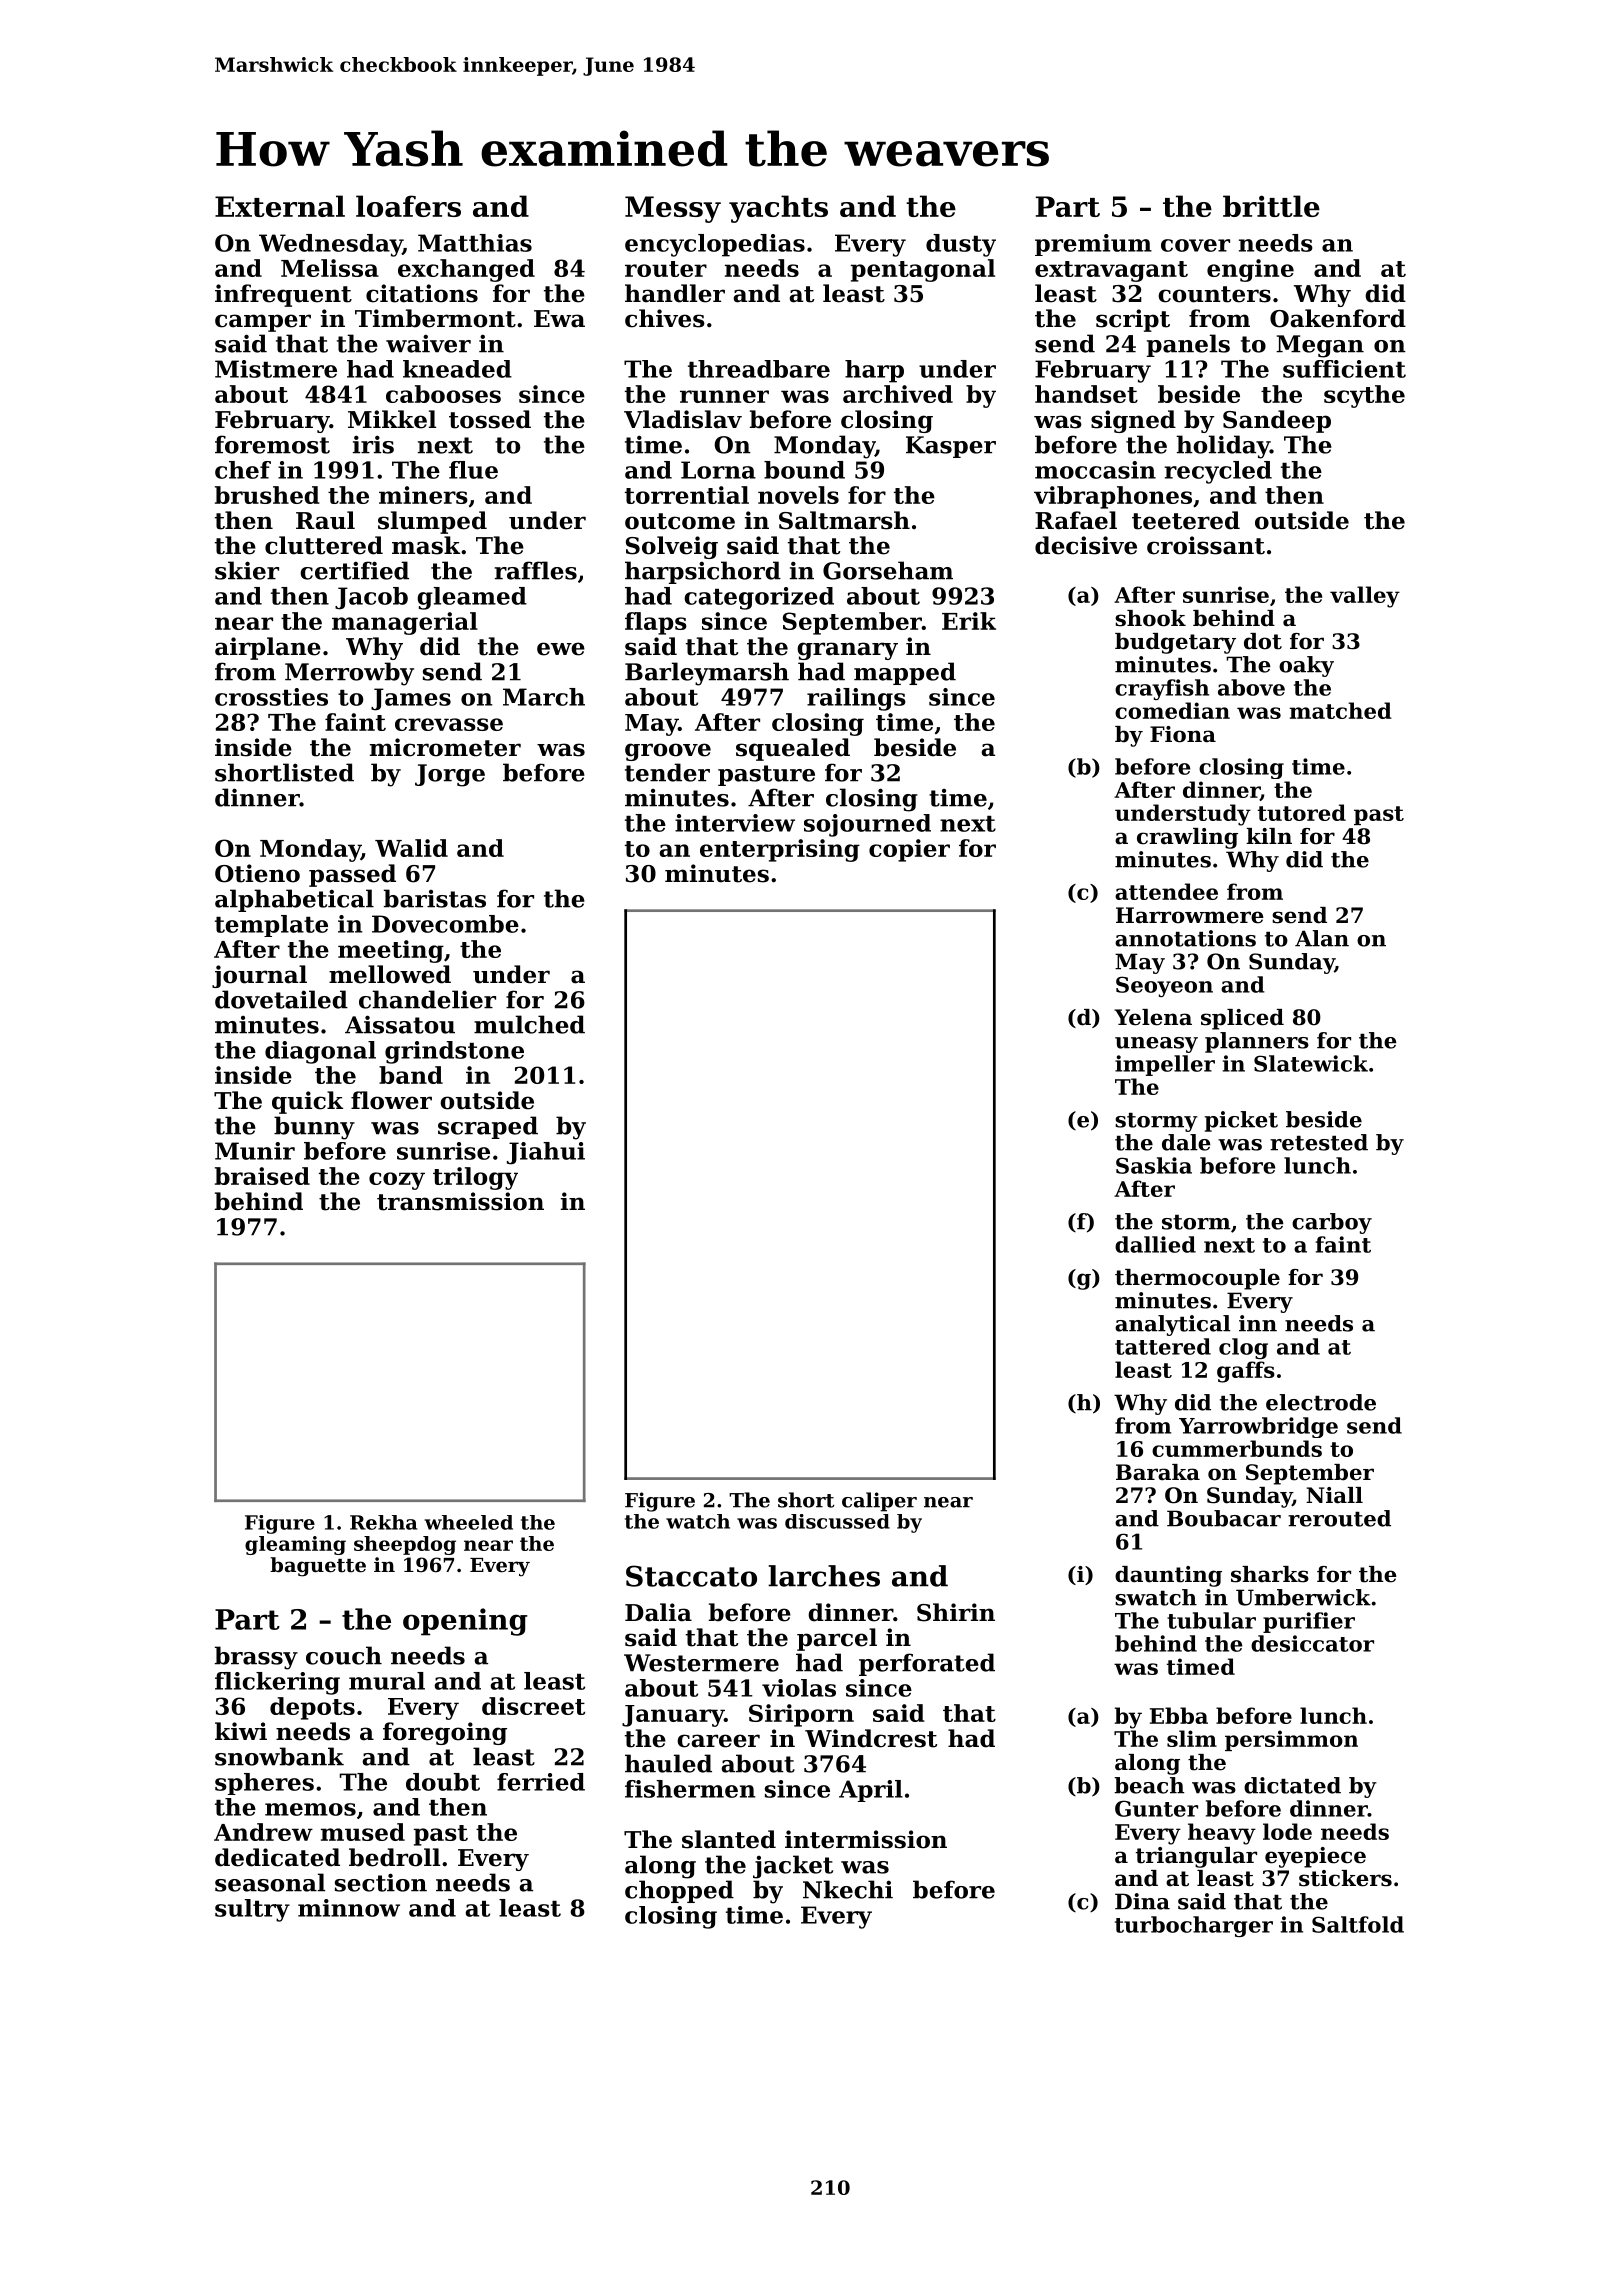  Describe the element at coordinates (679, 1891) in the image. I see `chopped` at that location.
